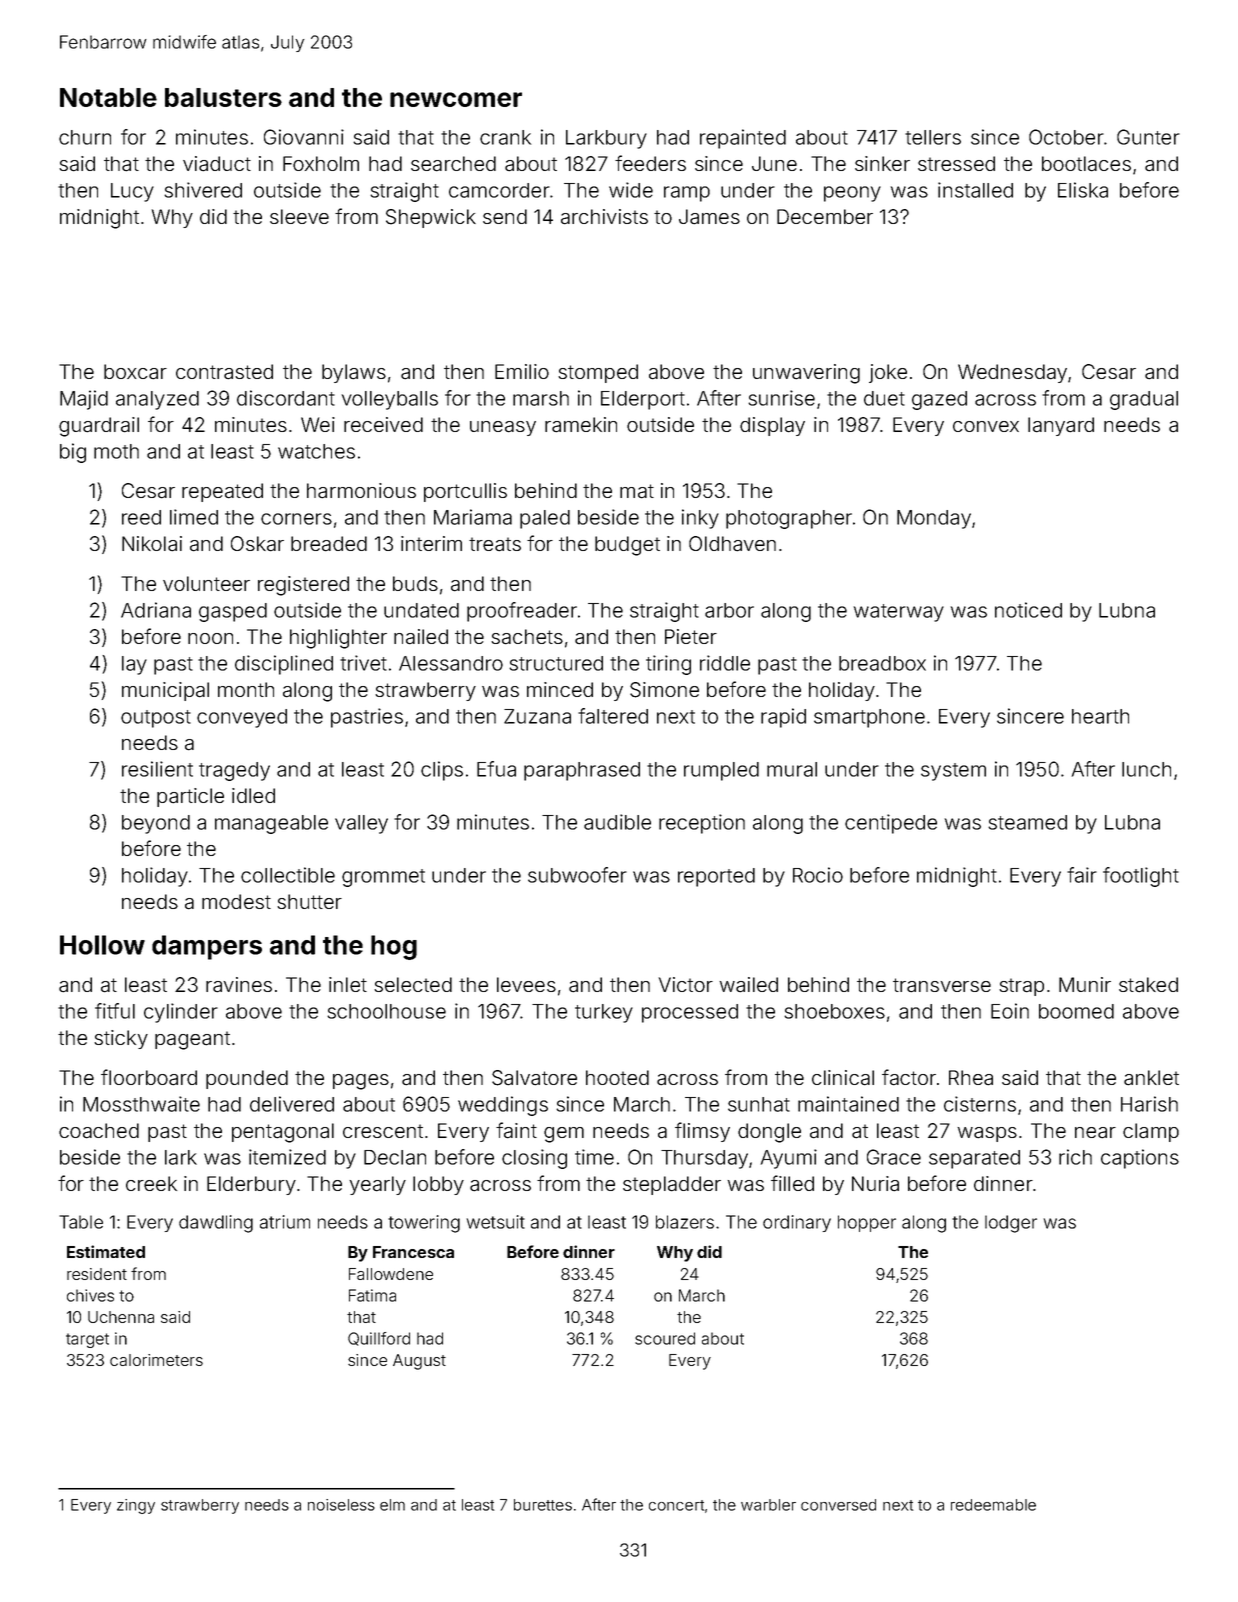  I want to click on concert, so click(676, 1505).
